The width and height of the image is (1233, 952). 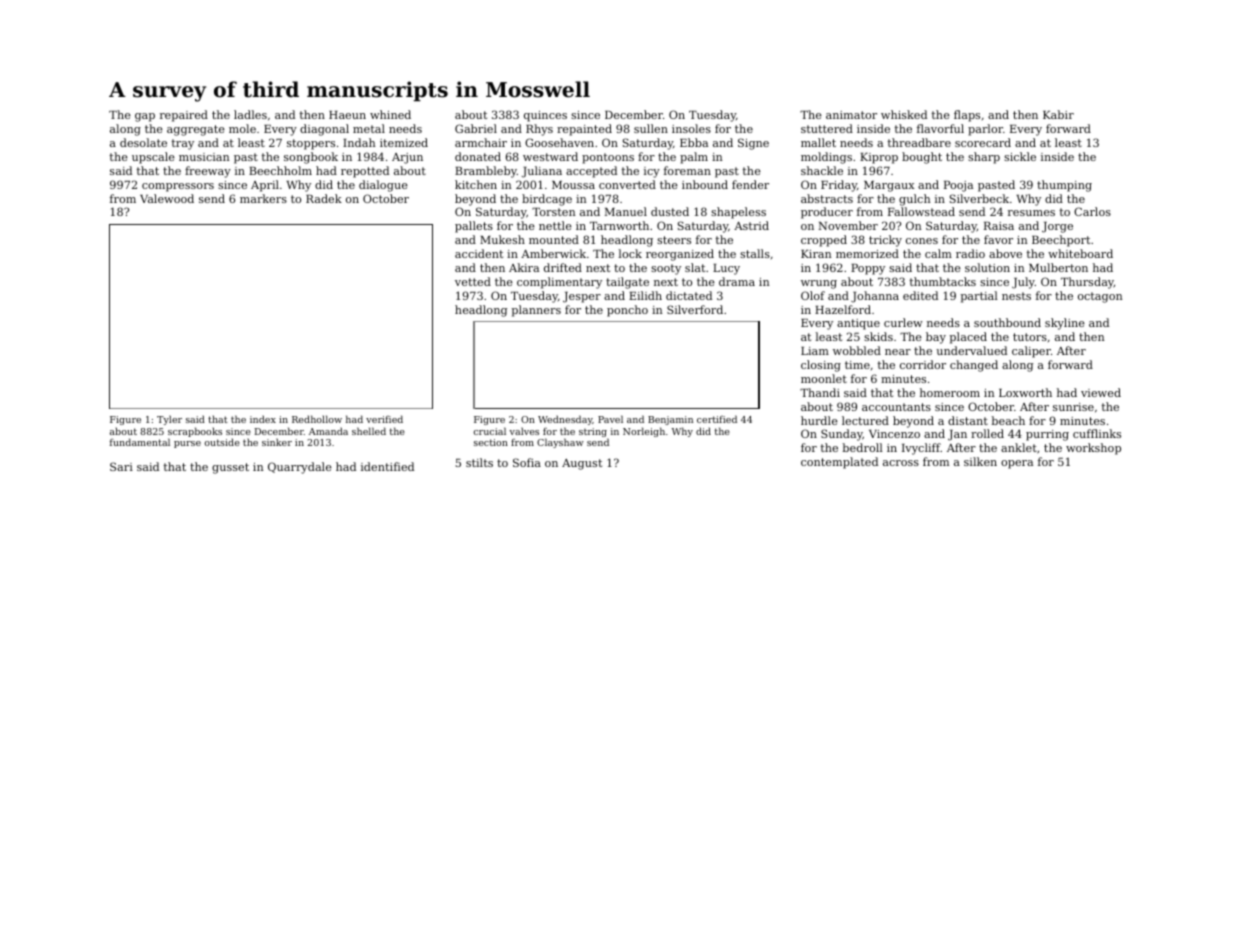 What do you see at coordinates (242, 128) in the image?
I see `mole` at bounding box center [242, 128].
